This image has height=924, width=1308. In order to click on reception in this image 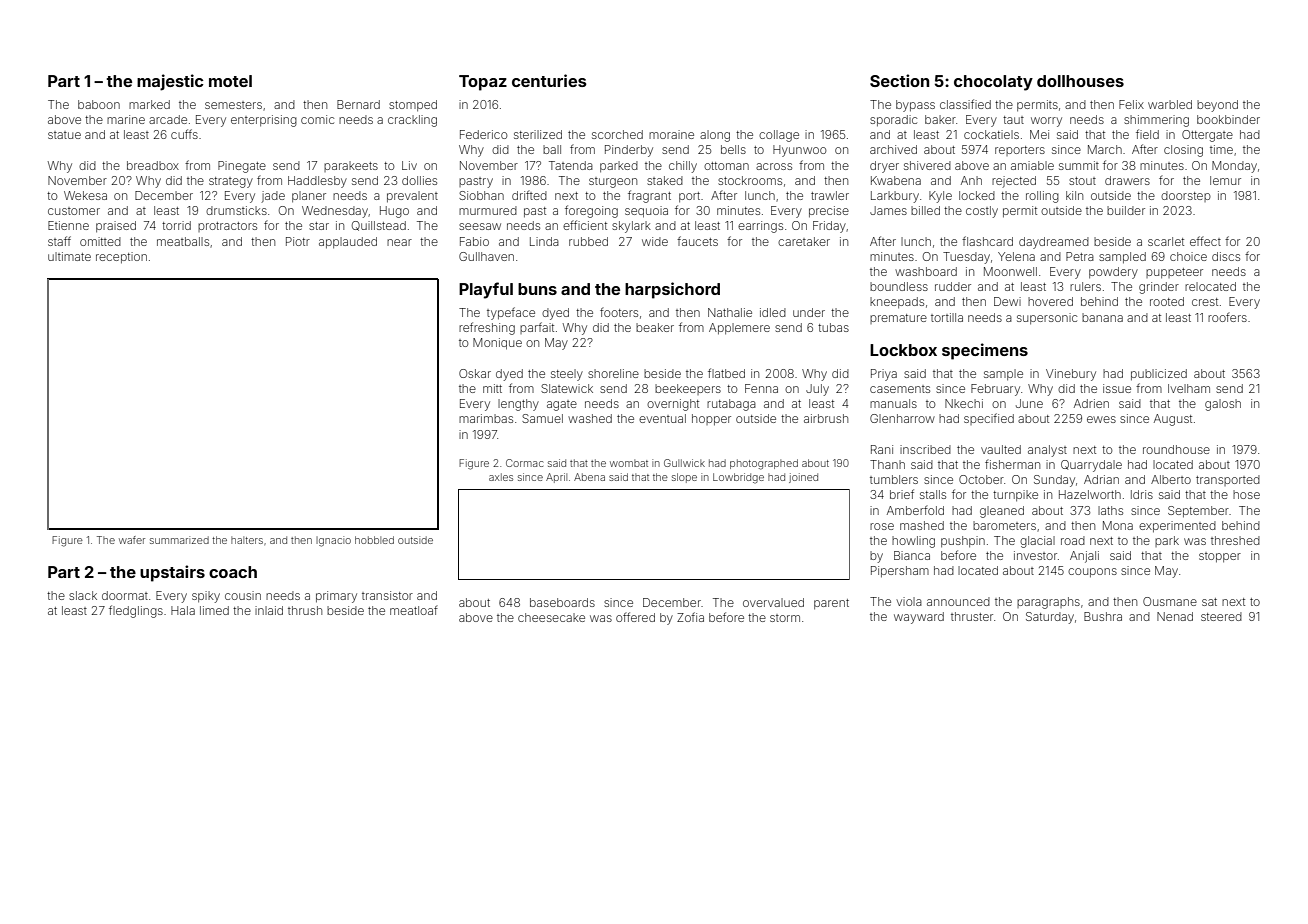, I will do `click(121, 258)`.
